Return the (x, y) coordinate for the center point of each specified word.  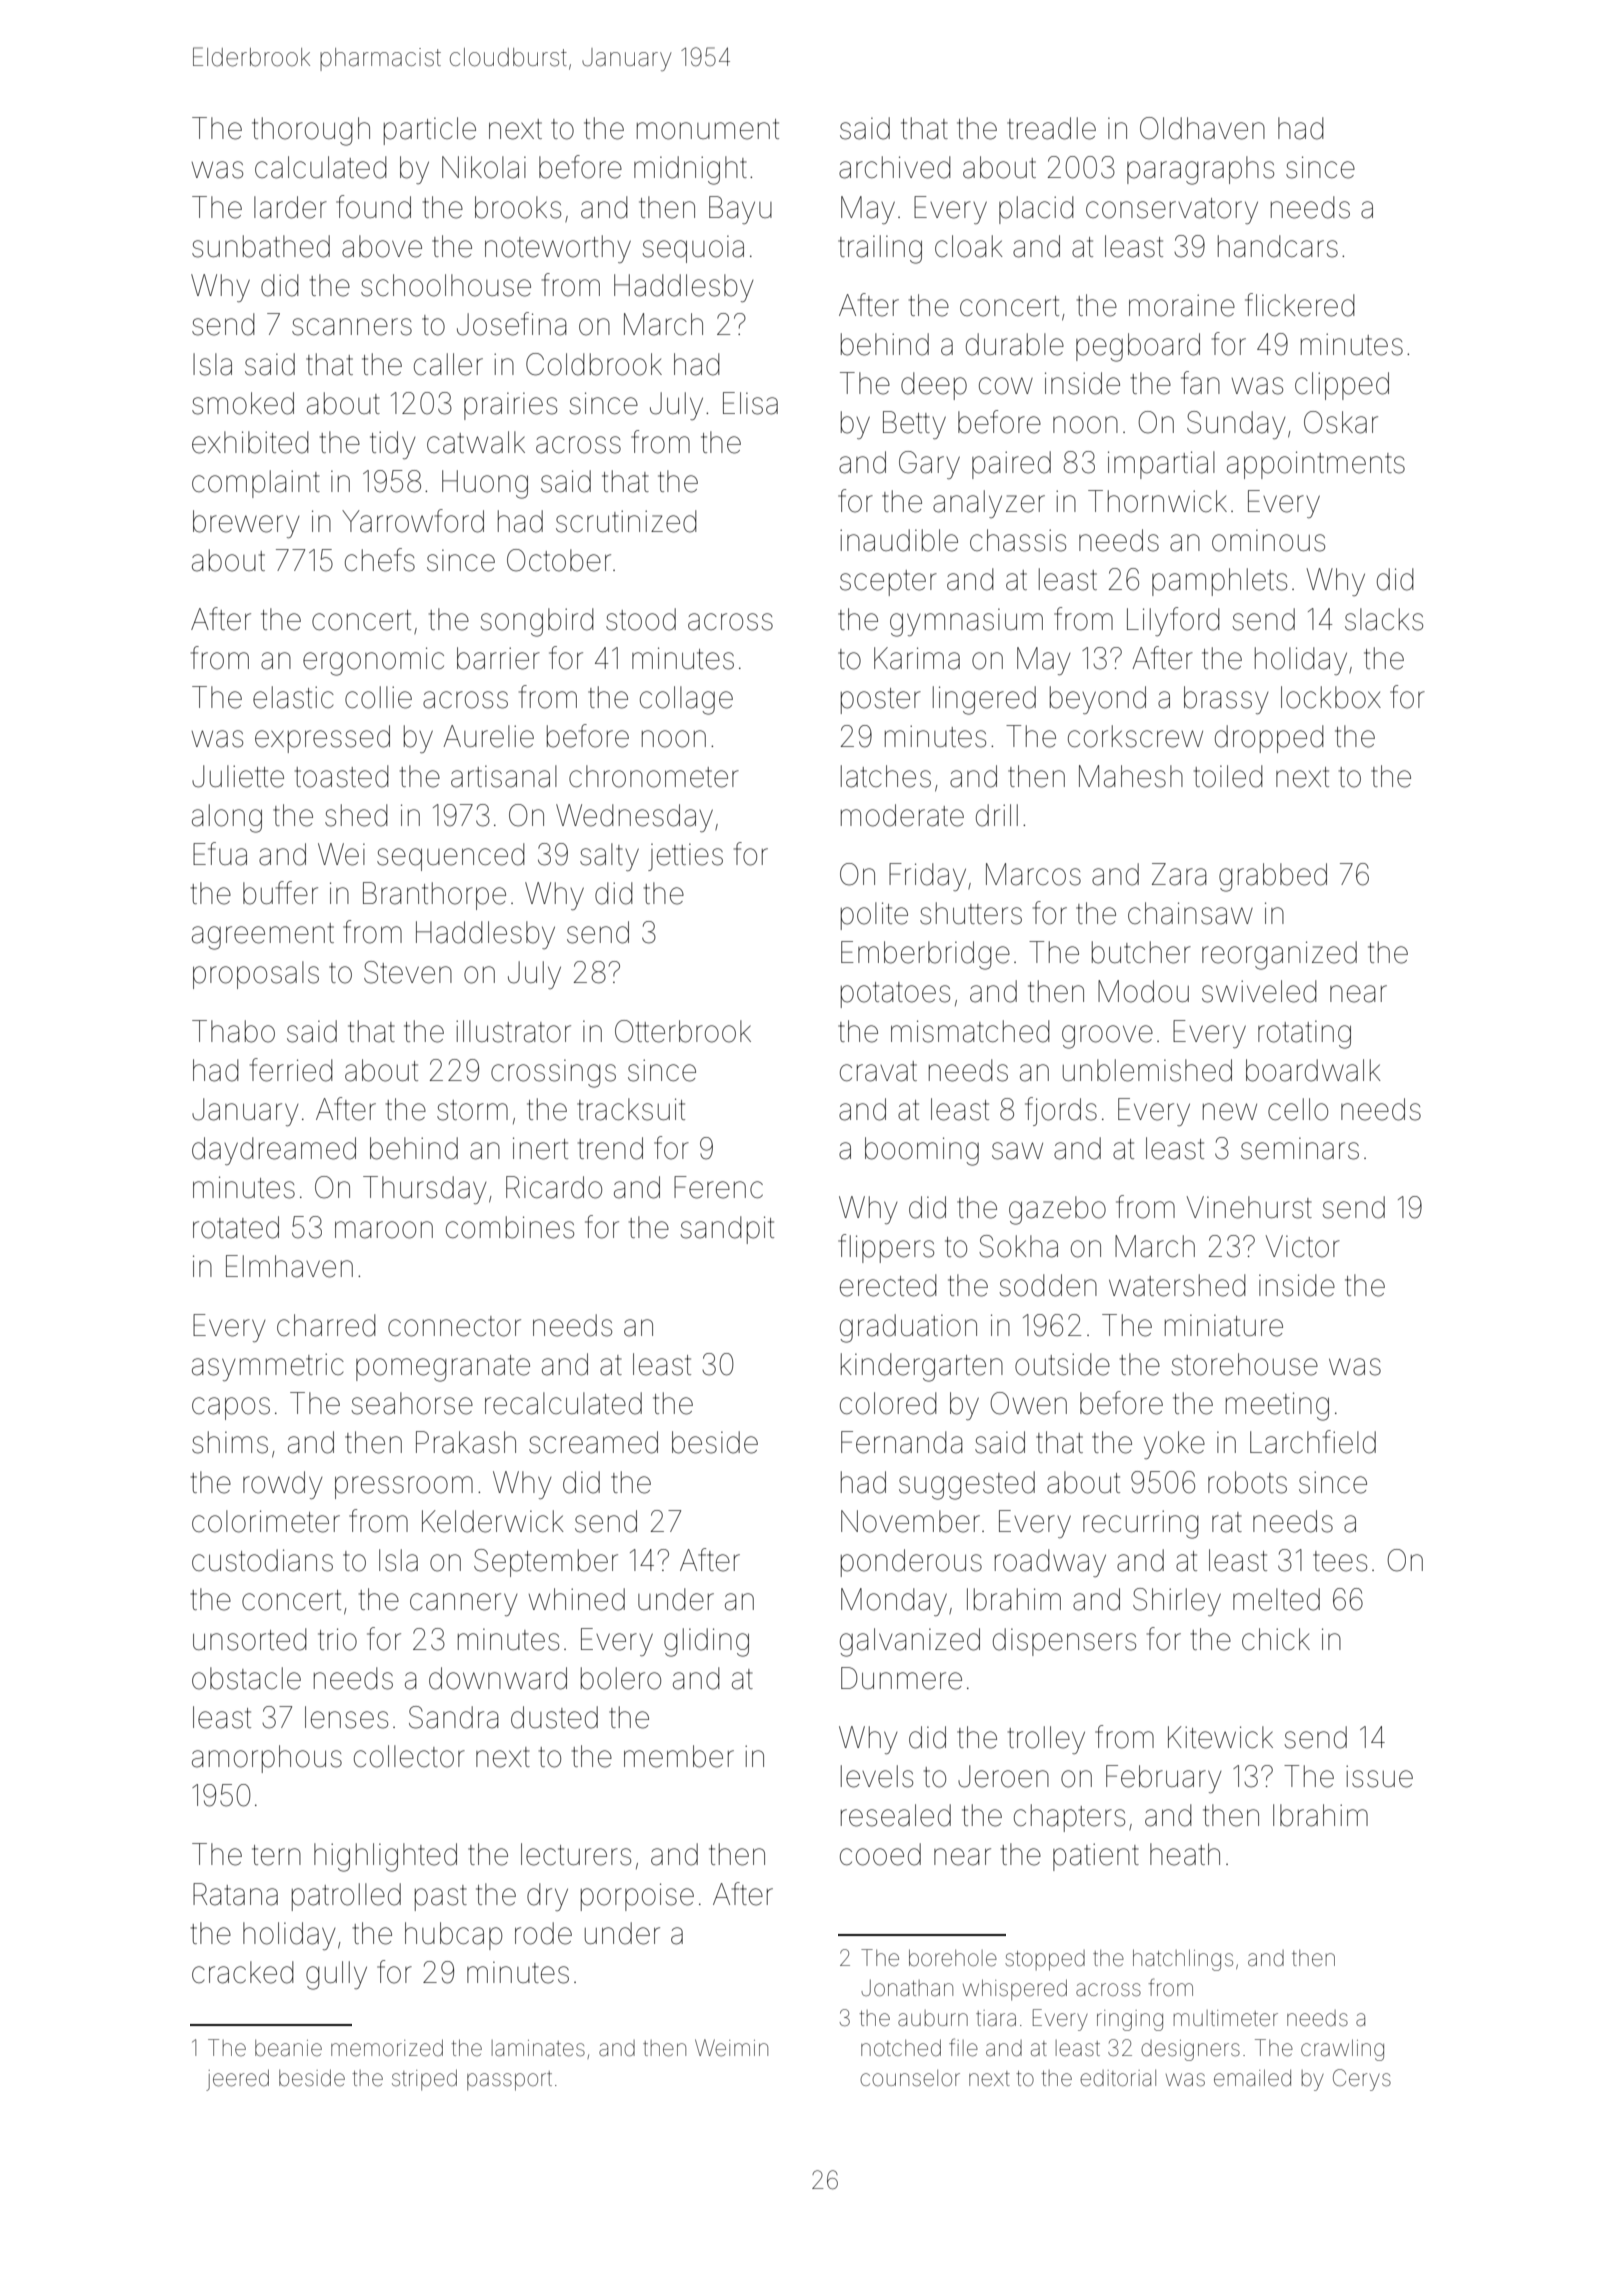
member (679, 1756)
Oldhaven (1202, 128)
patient (1096, 1857)
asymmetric (268, 1367)
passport (509, 2081)
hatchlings (1183, 1960)
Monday (894, 1602)
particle (430, 131)
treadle (1051, 128)
